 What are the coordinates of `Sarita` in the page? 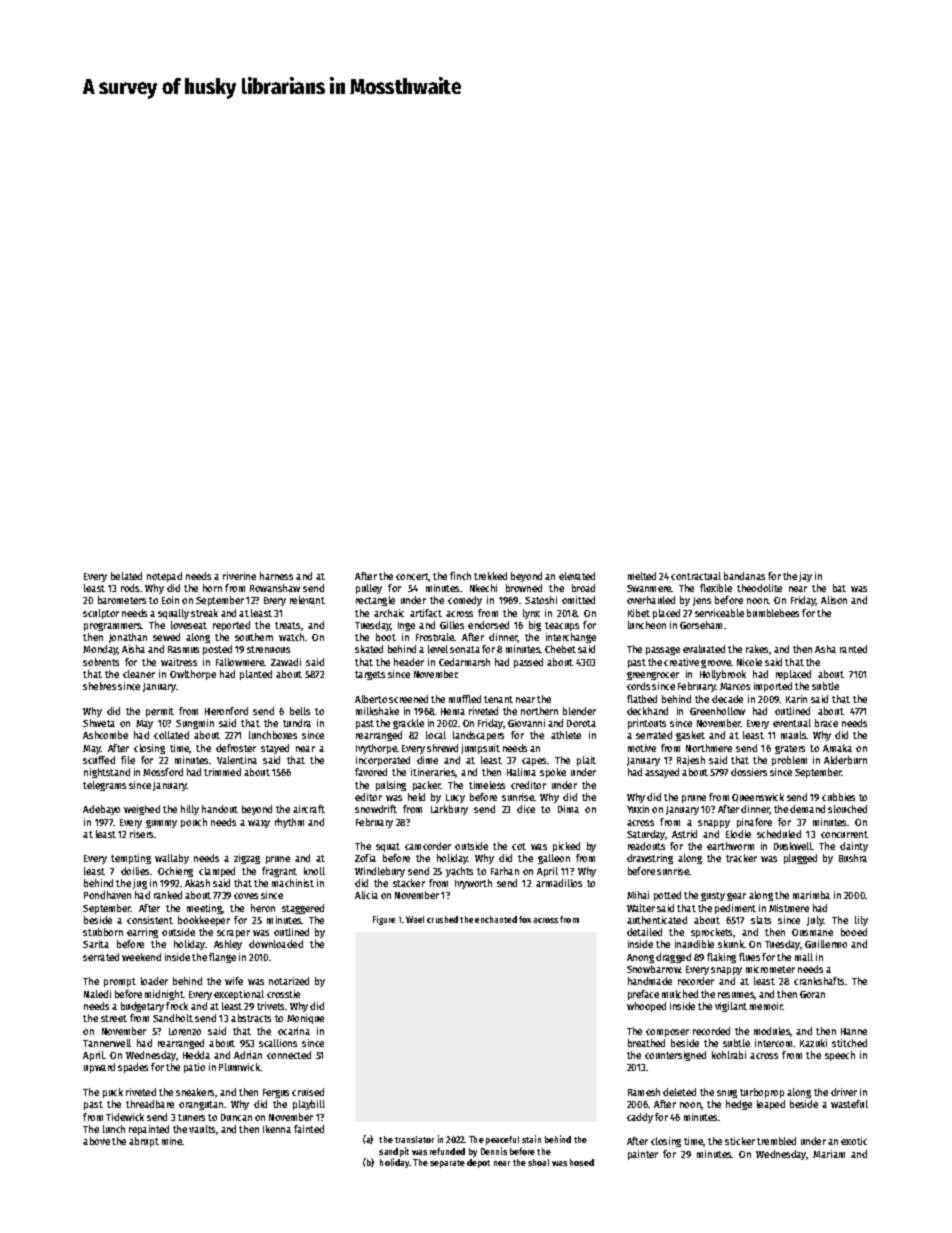 It's located at (96, 944).
